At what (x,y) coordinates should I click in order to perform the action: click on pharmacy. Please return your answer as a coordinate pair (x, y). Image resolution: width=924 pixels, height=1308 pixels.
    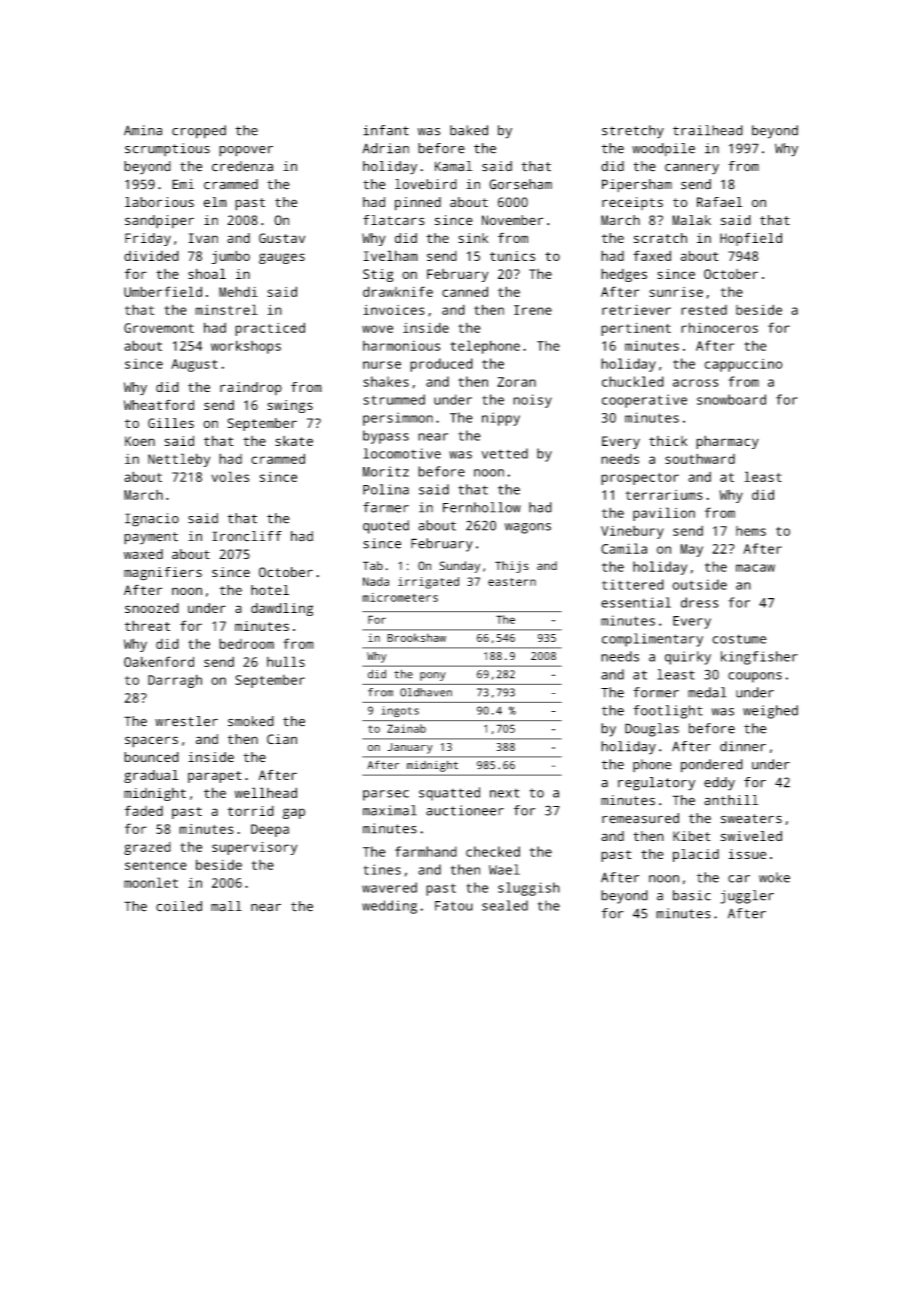
    Looking at the image, I should click on (727, 442).
